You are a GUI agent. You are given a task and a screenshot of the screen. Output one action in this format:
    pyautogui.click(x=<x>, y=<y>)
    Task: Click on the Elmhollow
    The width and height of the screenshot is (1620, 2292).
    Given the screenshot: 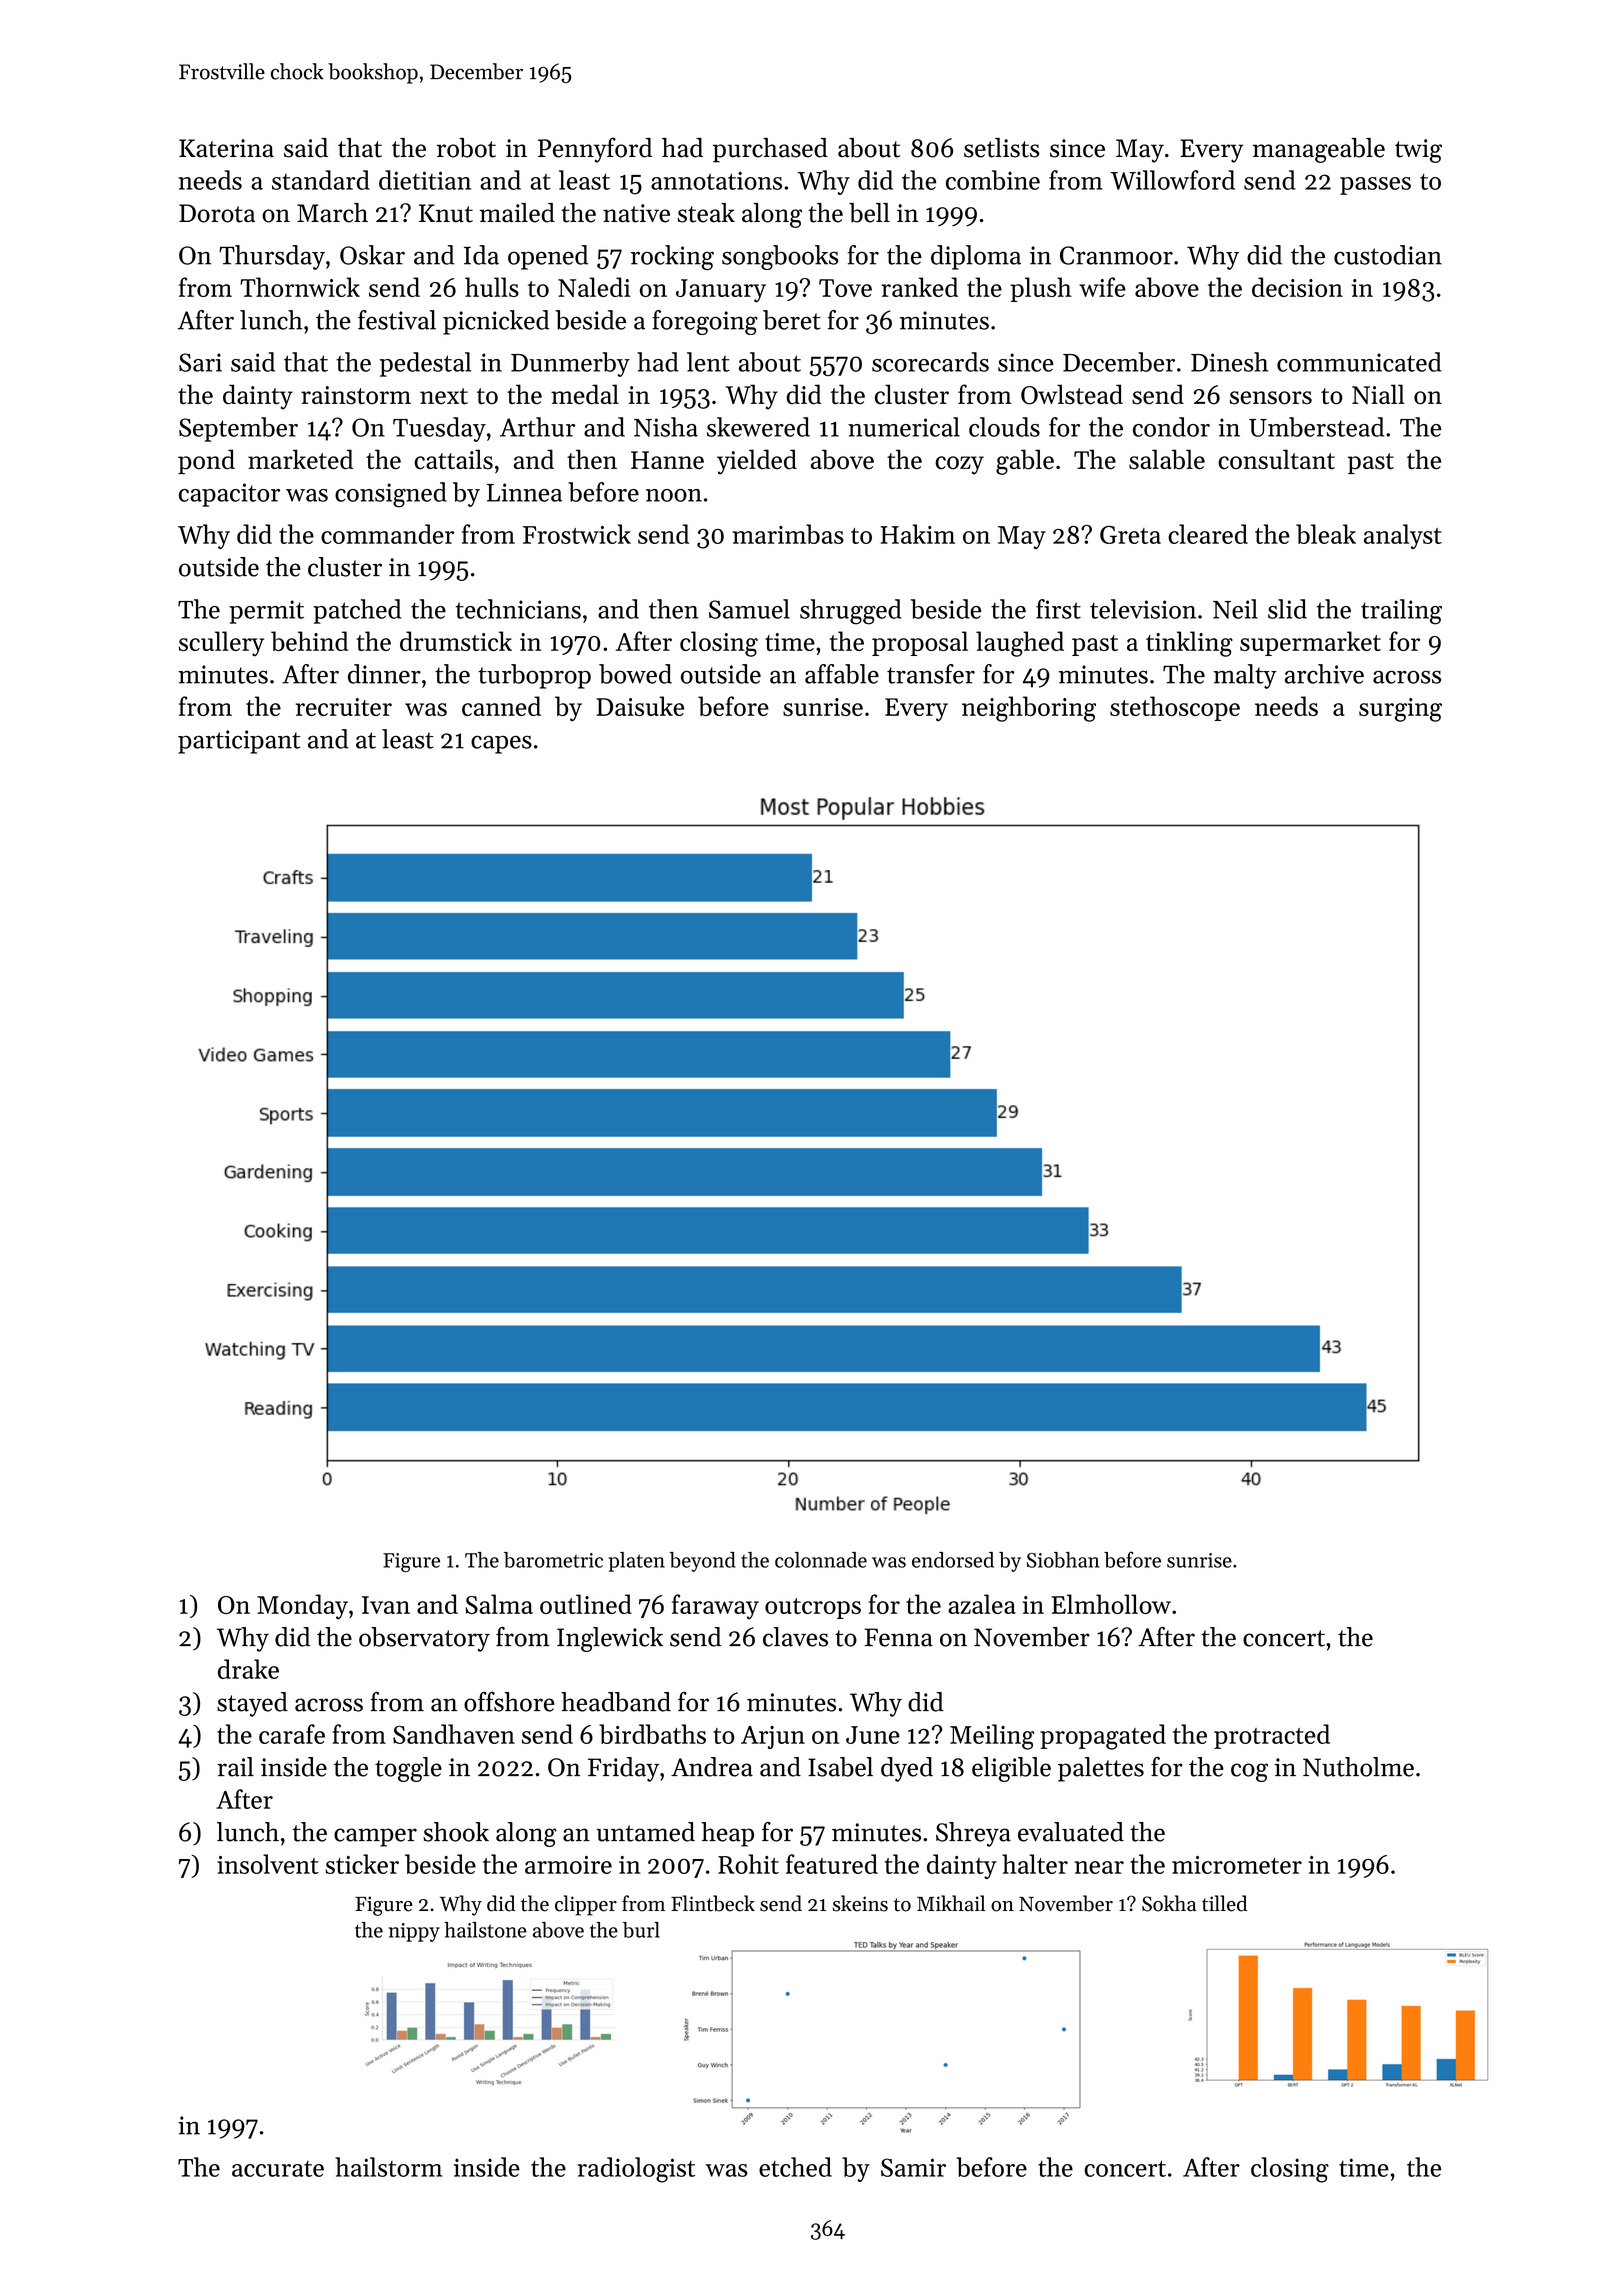 What is the action you would take?
    pyautogui.click(x=1111, y=1604)
